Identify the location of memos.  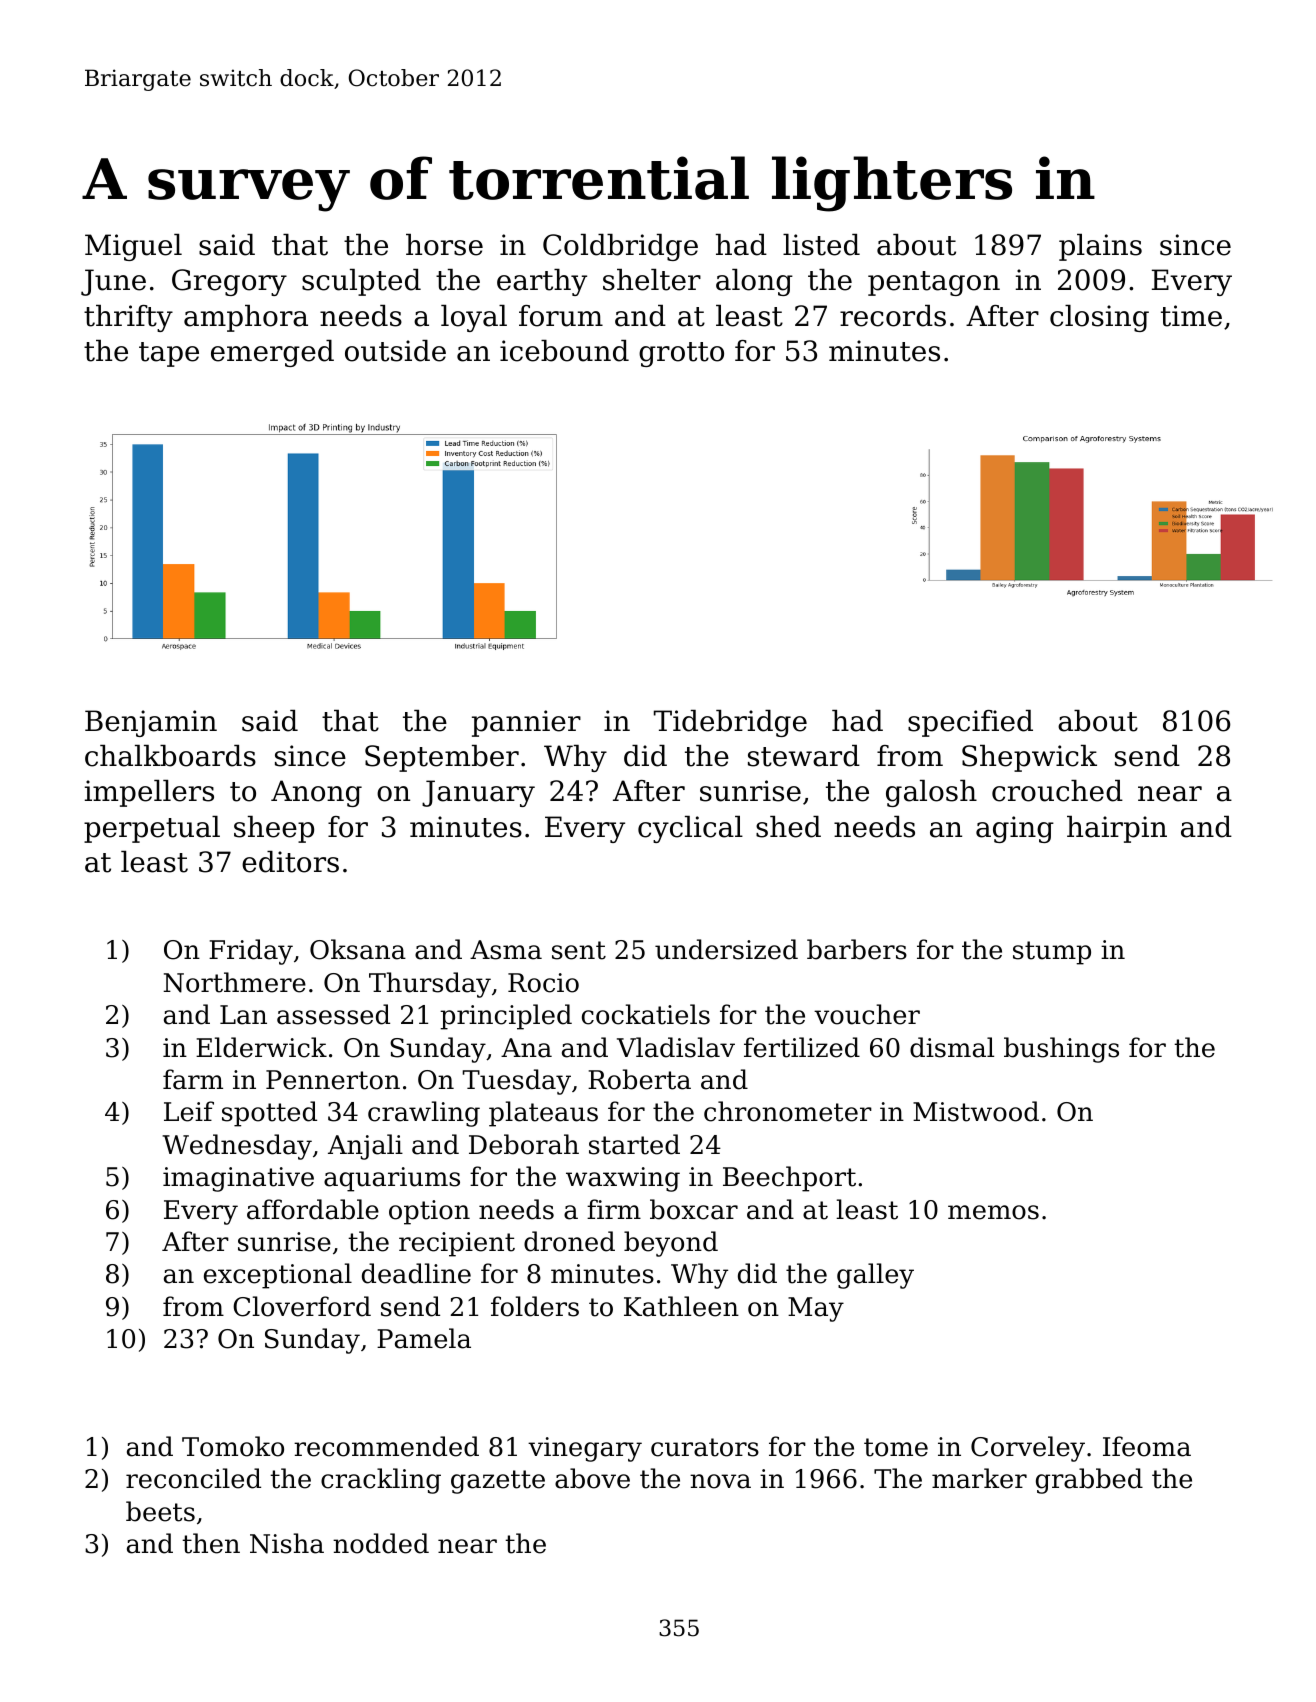
(993, 1212).
